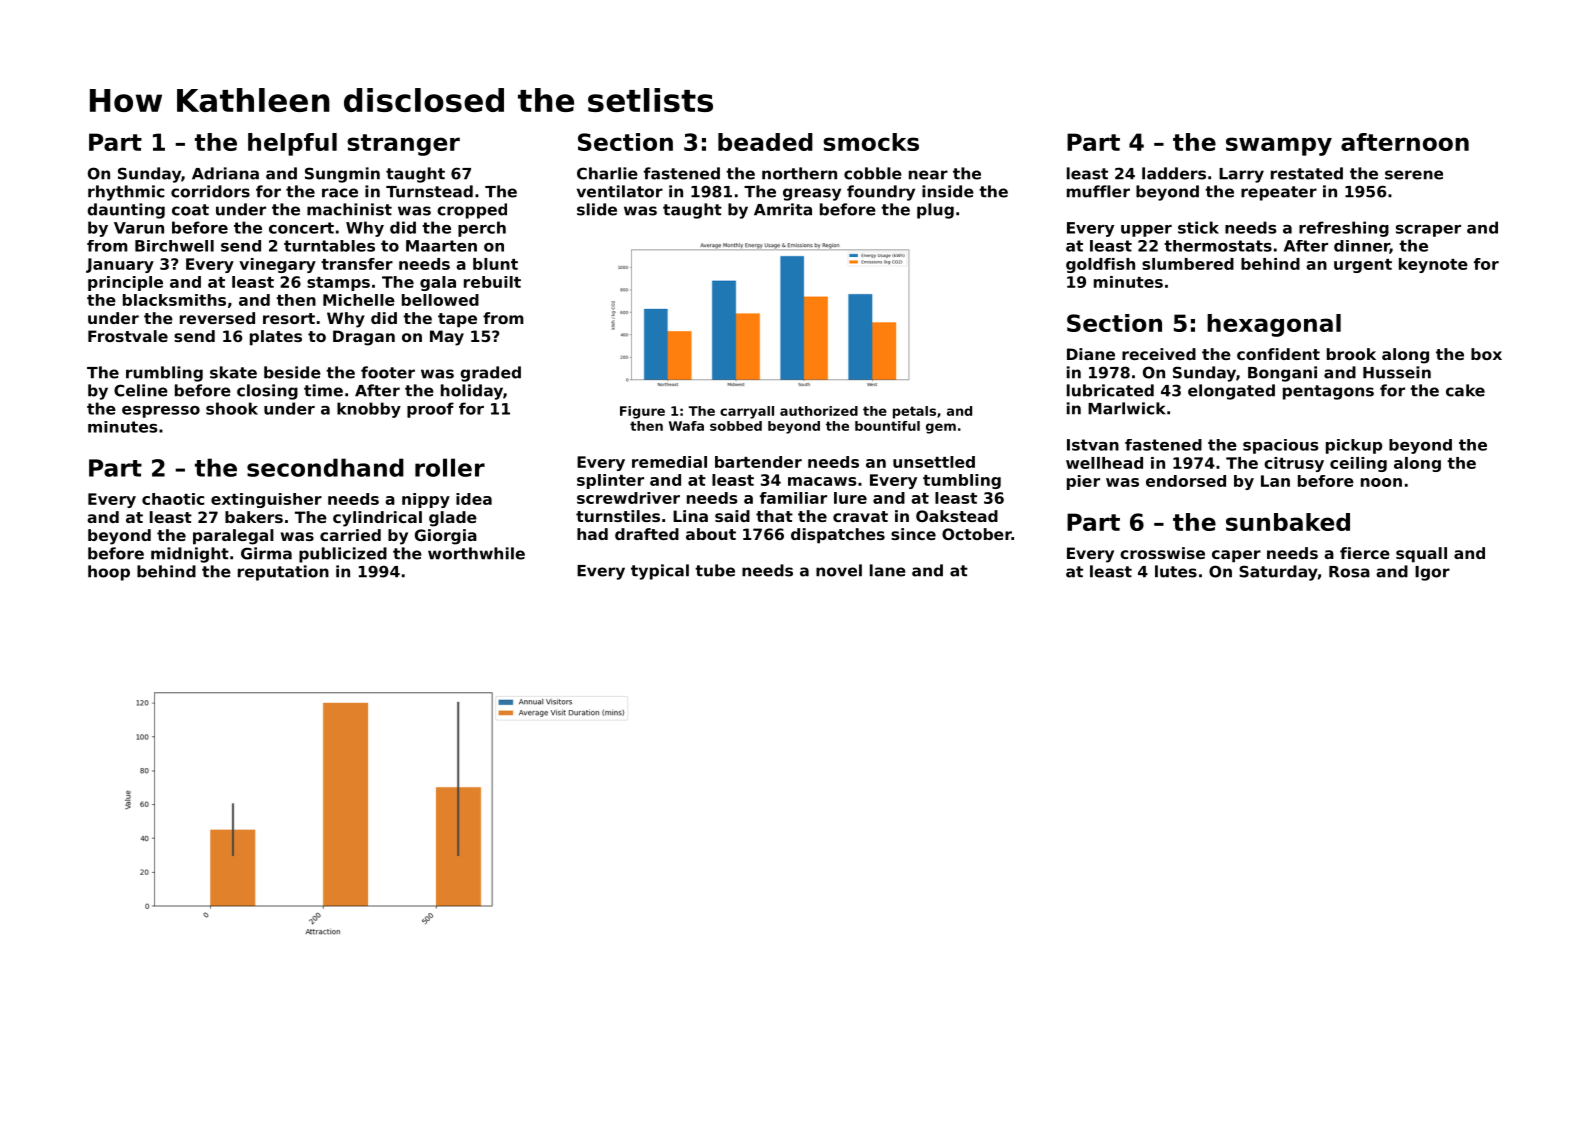 The image size is (1592, 1126). Describe the element at coordinates (441, 246) in the image. I see `Maarten` at that location.
